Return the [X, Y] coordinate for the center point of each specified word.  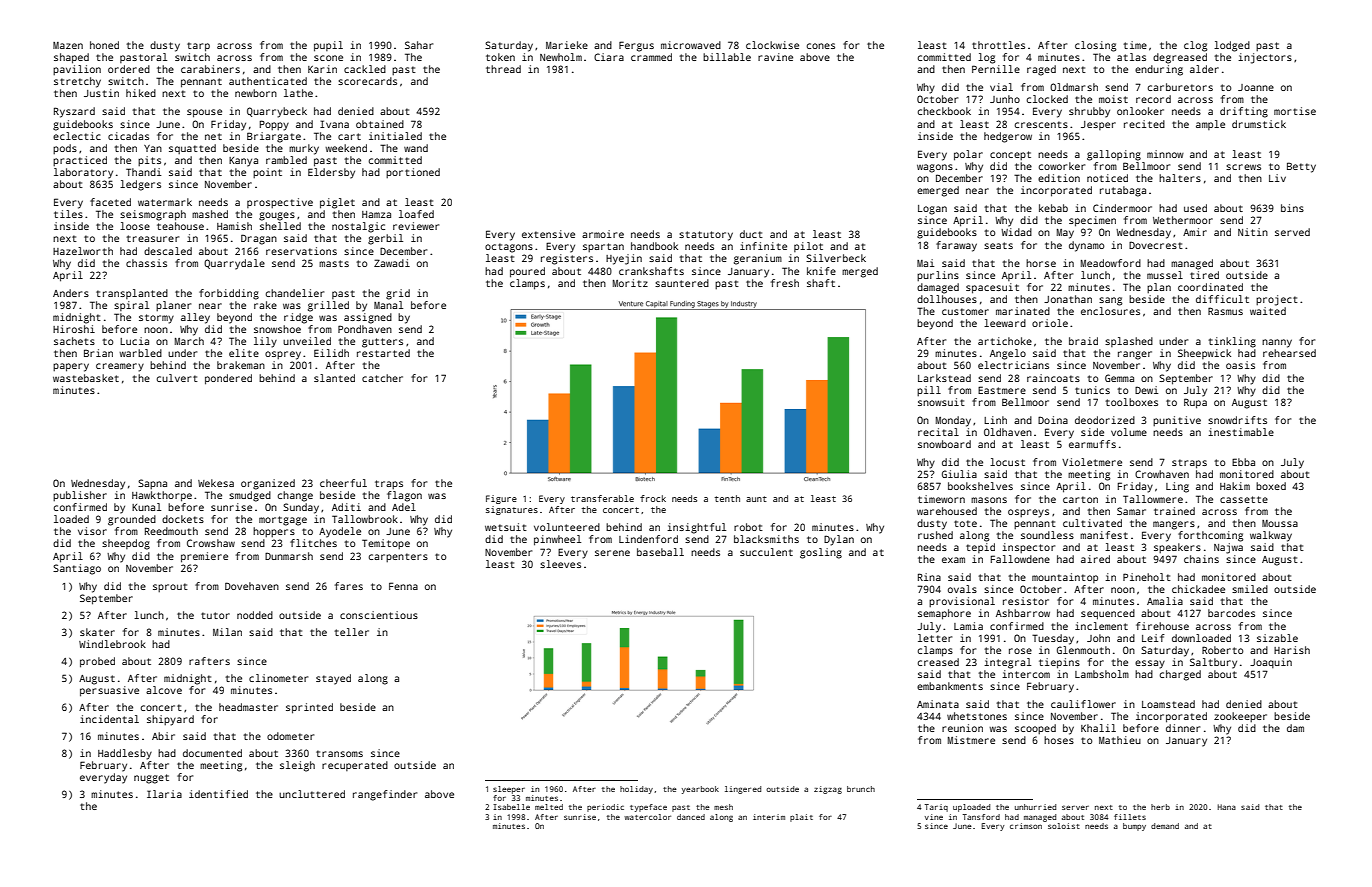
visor [92, 531]
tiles [68, 214]
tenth [727, 498]
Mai [925, 263]
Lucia [134, 341]
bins [1292, 208]
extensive [548, 234]
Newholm [561, 57]
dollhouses [947, 299]
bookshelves [980, 486]
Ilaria [164, 794]
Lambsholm [1102, 674]
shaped [71, 58]
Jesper [1098, 125]
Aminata [938, 704]
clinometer [278, 678]
